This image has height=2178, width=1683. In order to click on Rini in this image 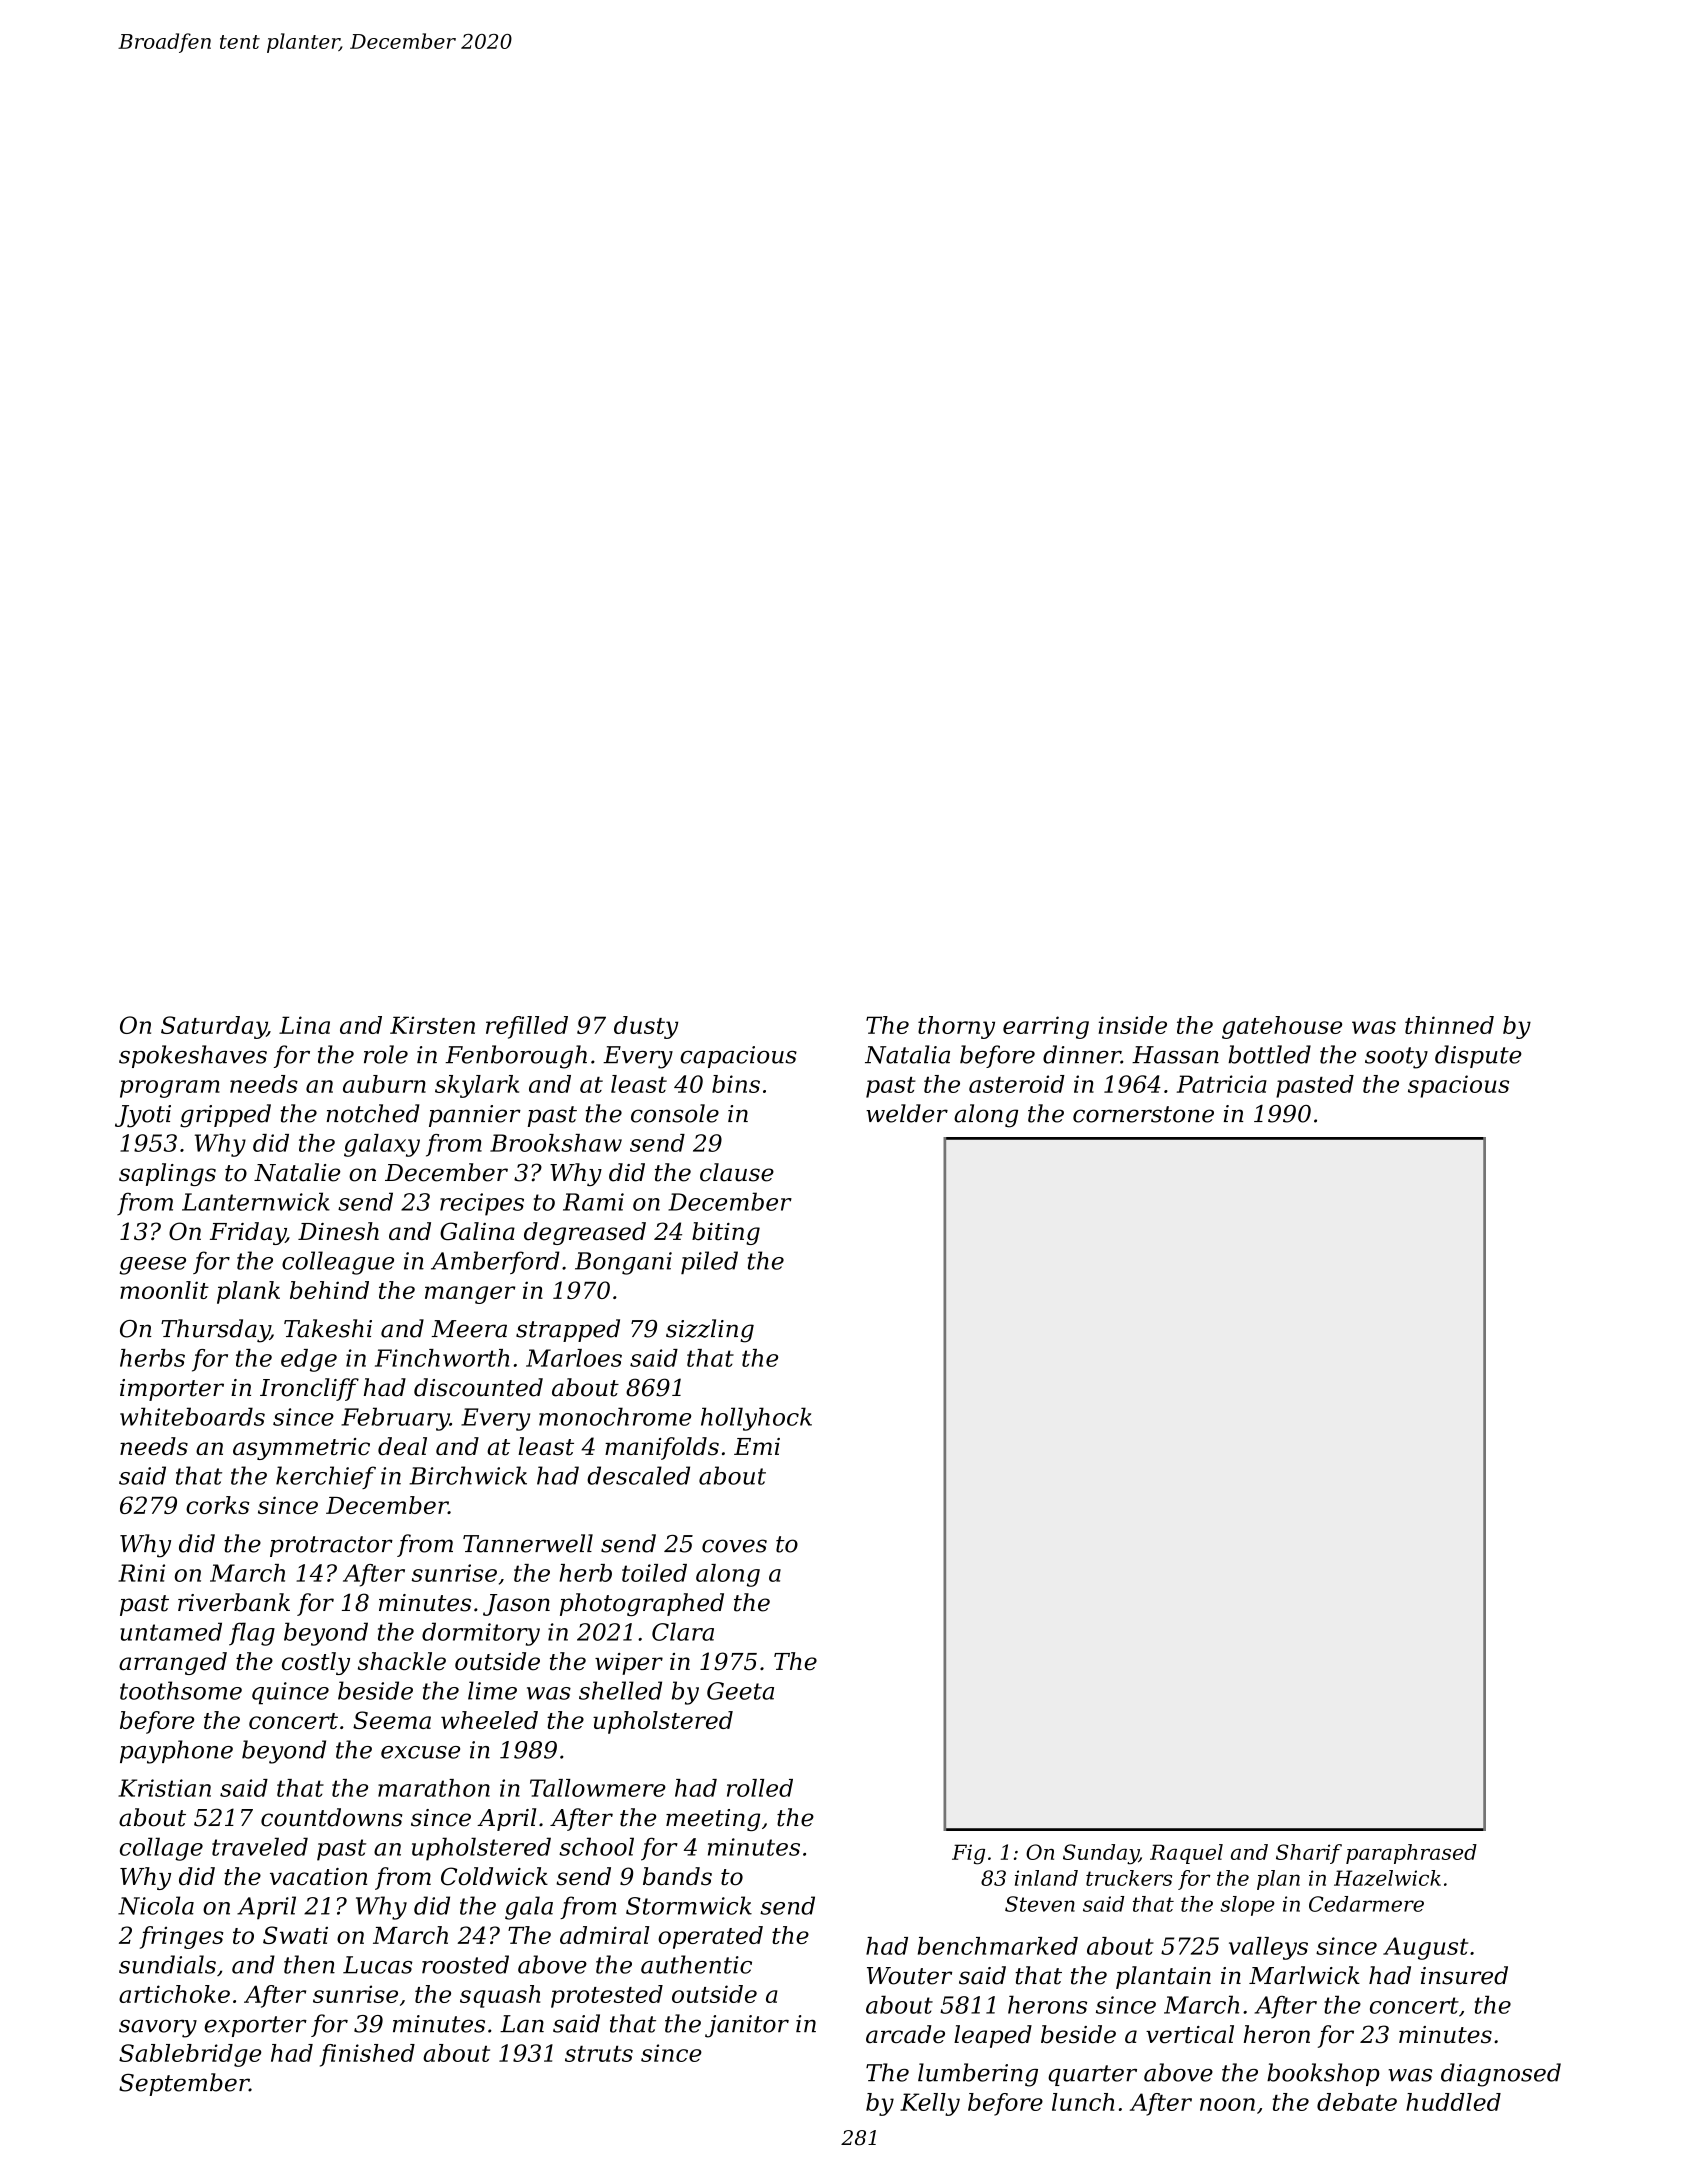, I will do `click(141, 1573)`.
